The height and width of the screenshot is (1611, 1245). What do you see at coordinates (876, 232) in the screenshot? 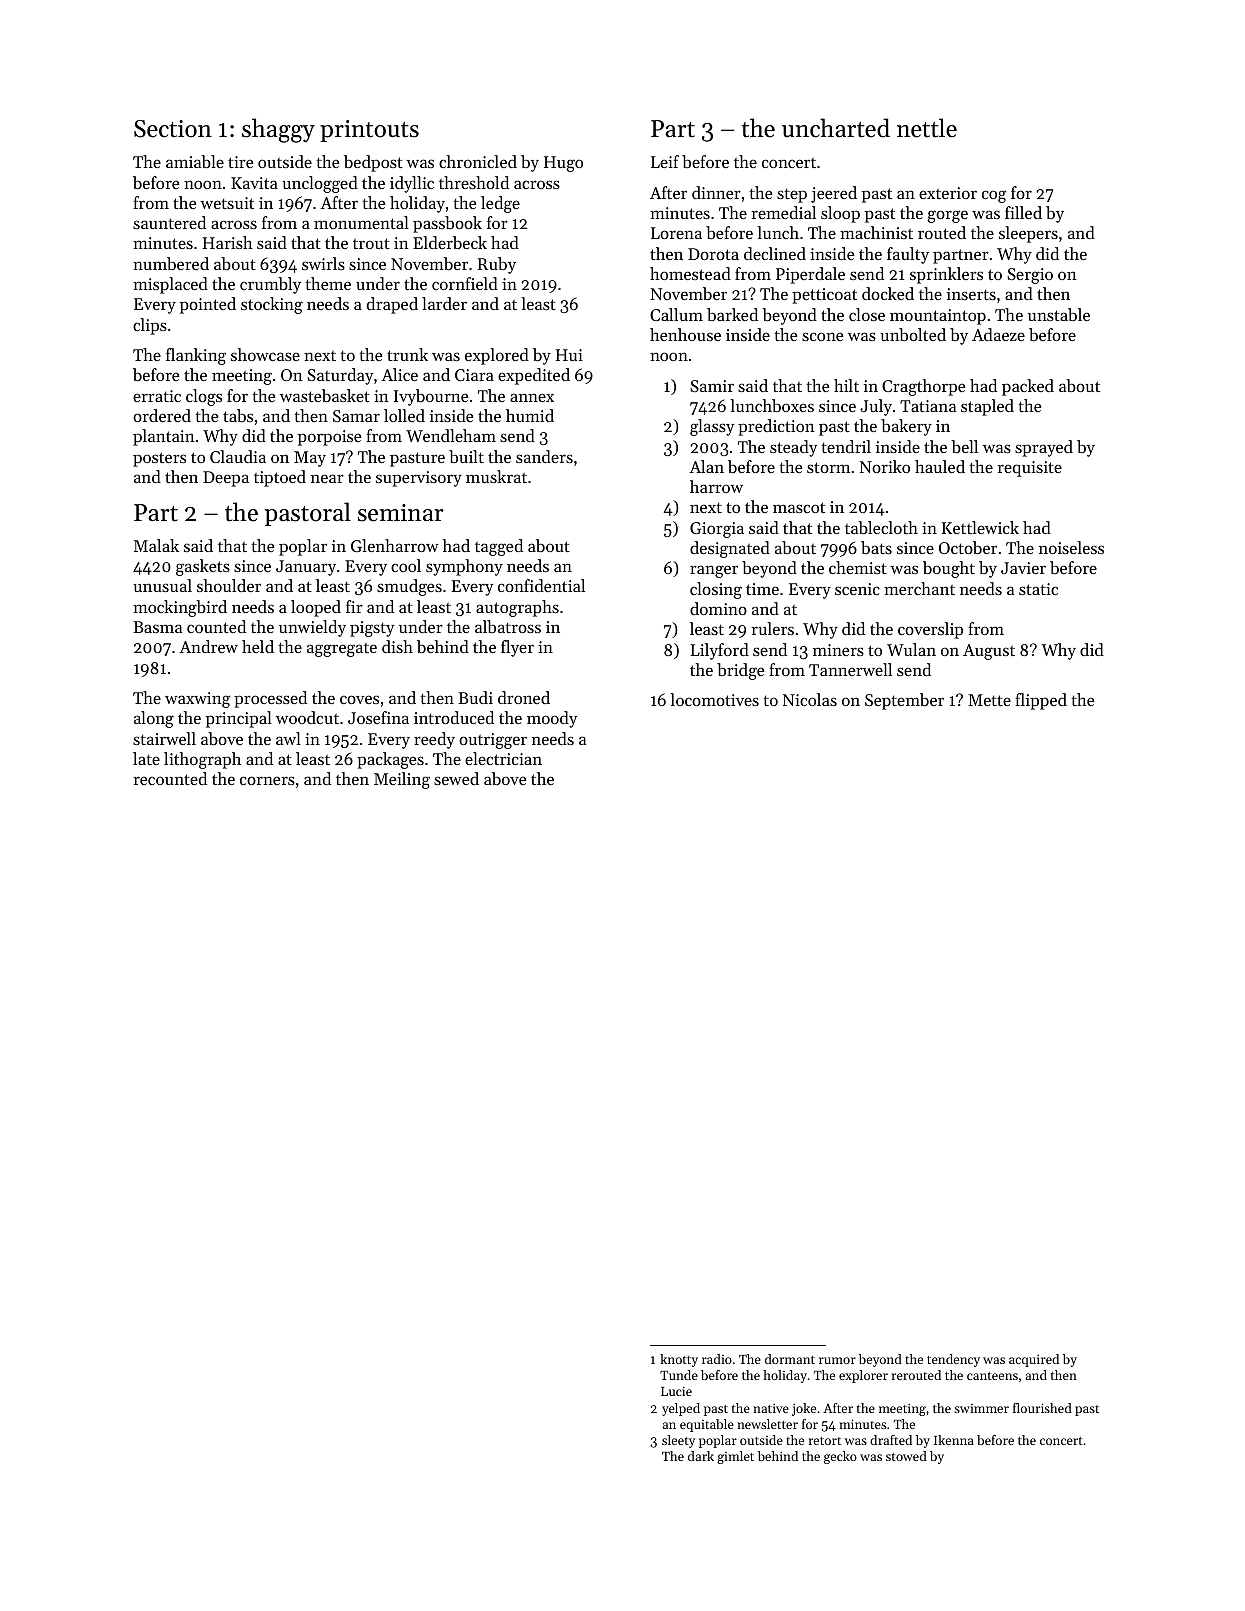
I see `machinist` at bounding box center [876, 232].
